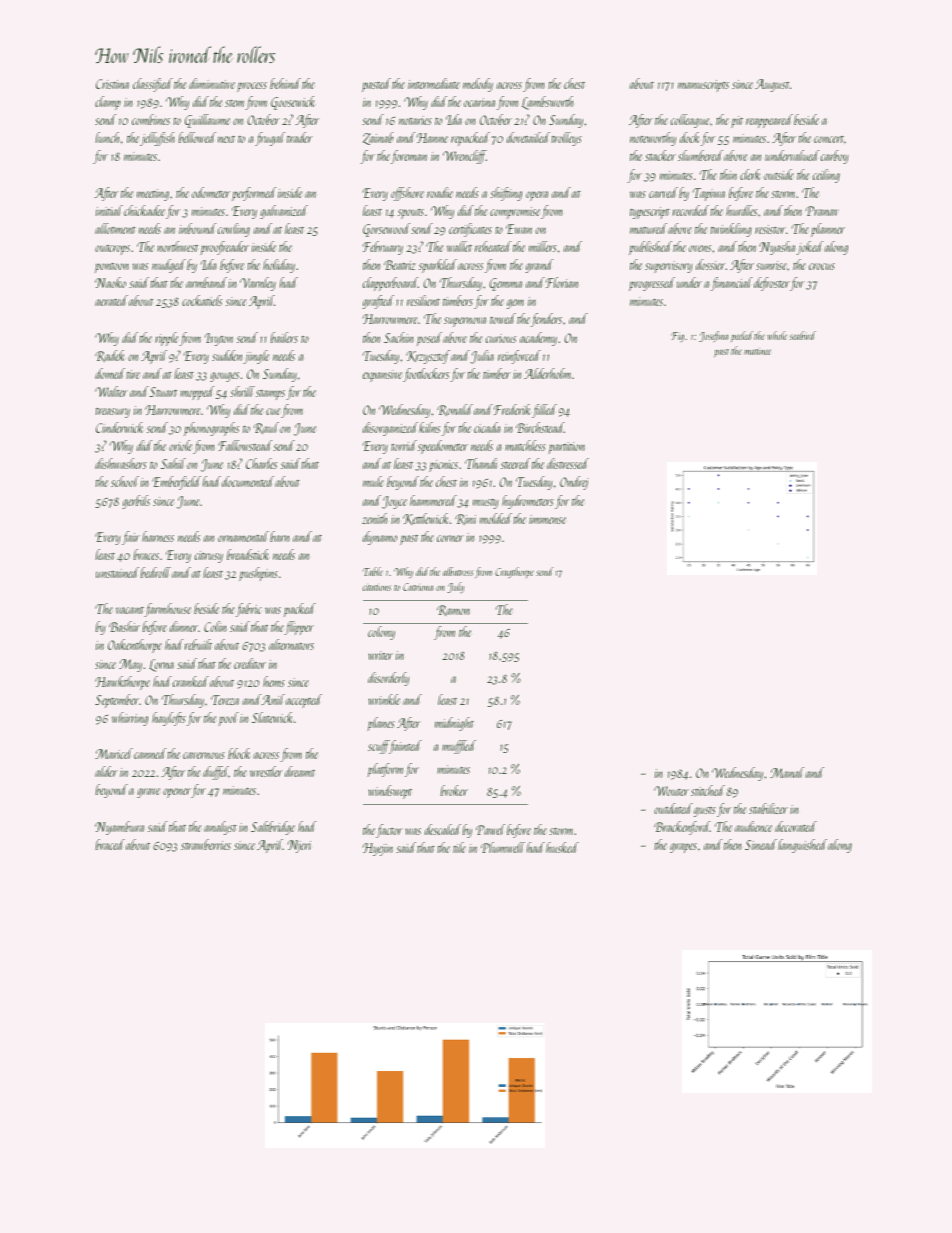 Image resolution: width=952 pixels, height=1233 pixels. What do you see at coordinates (110, 282) in the screenshot?
I see `Naoko` at bounding box center [110, 282].
